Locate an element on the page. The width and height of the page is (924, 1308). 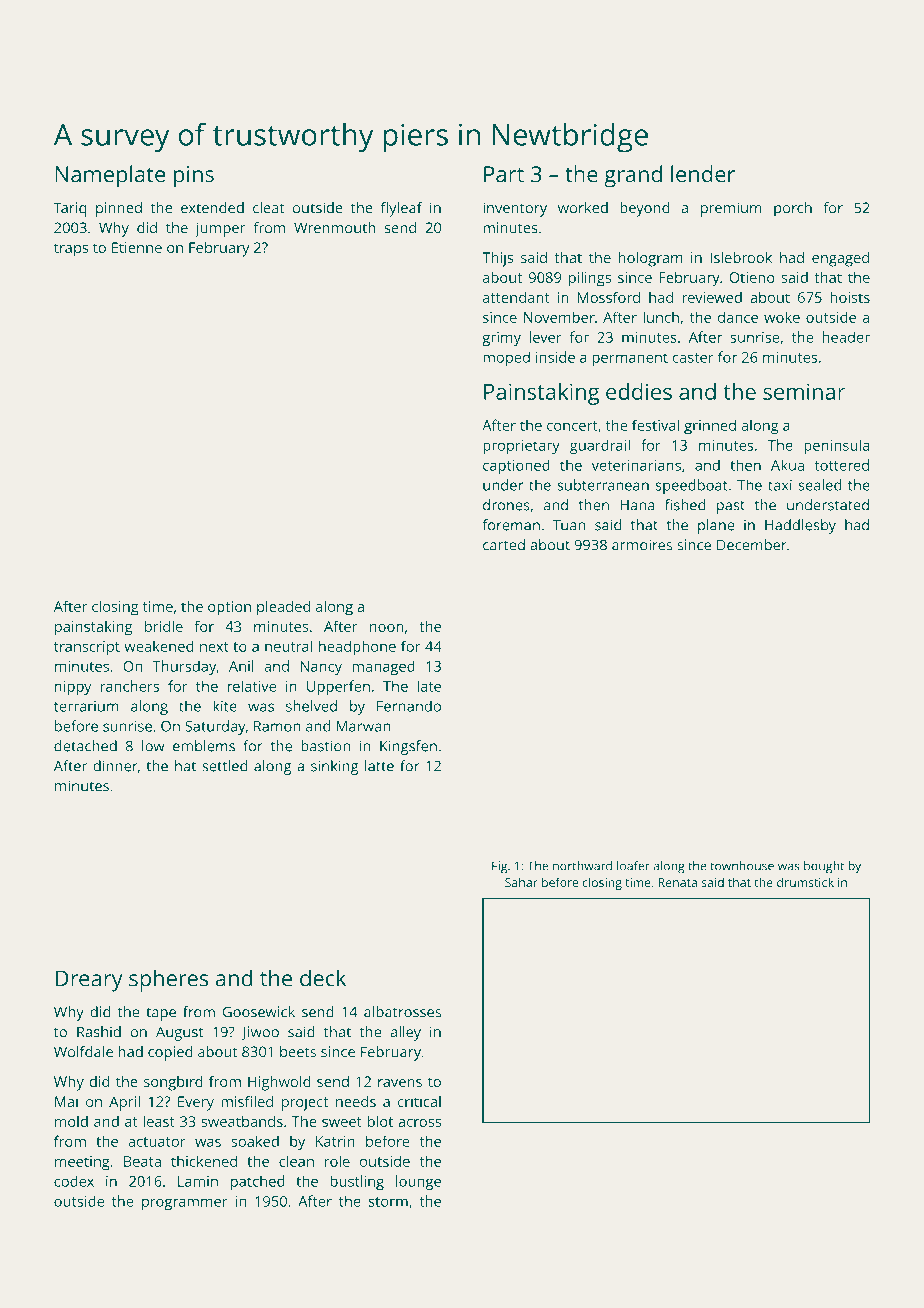
flyleaf is located at coordinates (401, 209).
